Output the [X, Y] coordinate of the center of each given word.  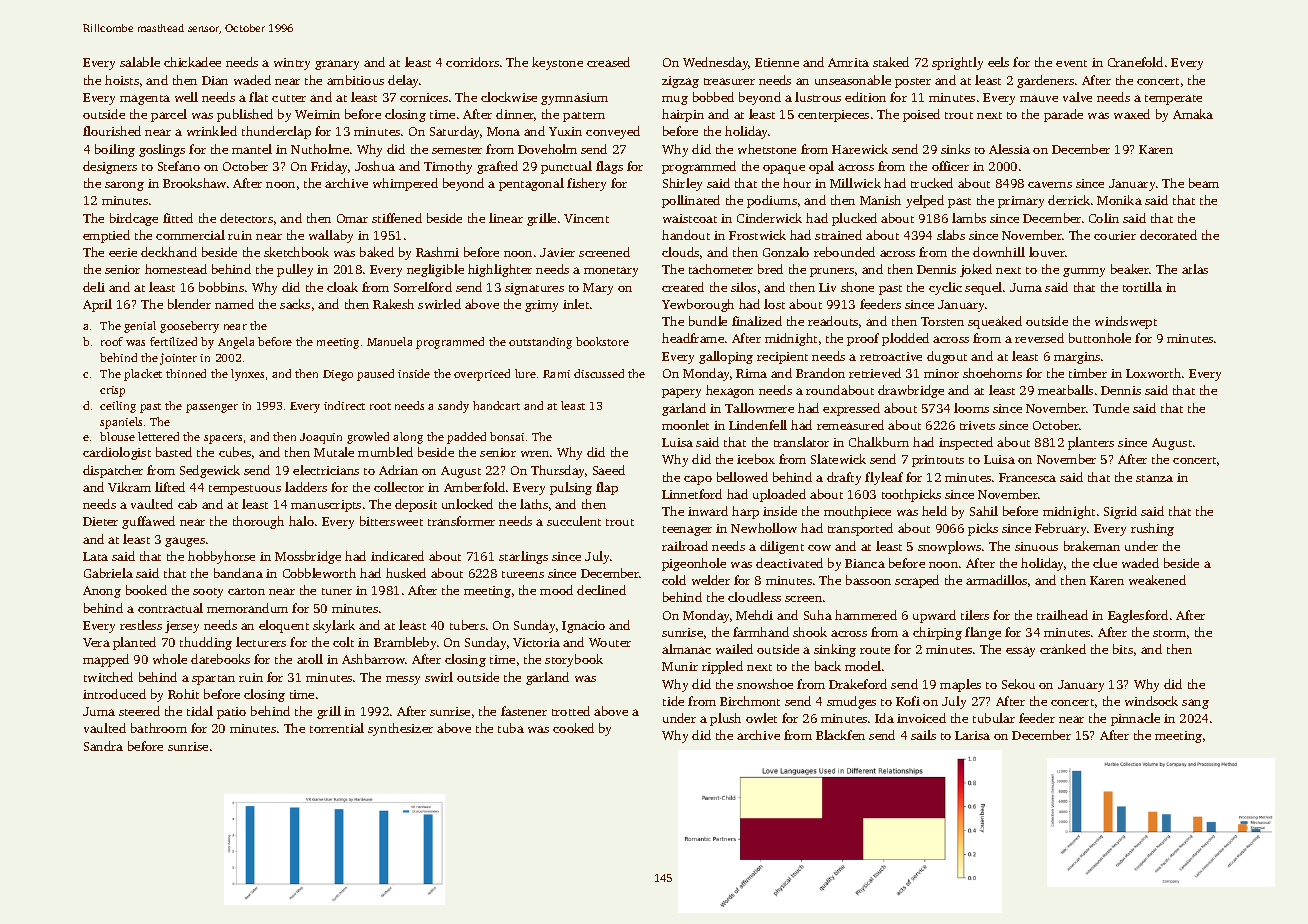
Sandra [103, 746]
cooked [573, 728]
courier [1115, 235]
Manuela [389, 341]
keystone [557, 63]
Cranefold [1135, 62]
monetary [611, 272]
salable [140, 62]
